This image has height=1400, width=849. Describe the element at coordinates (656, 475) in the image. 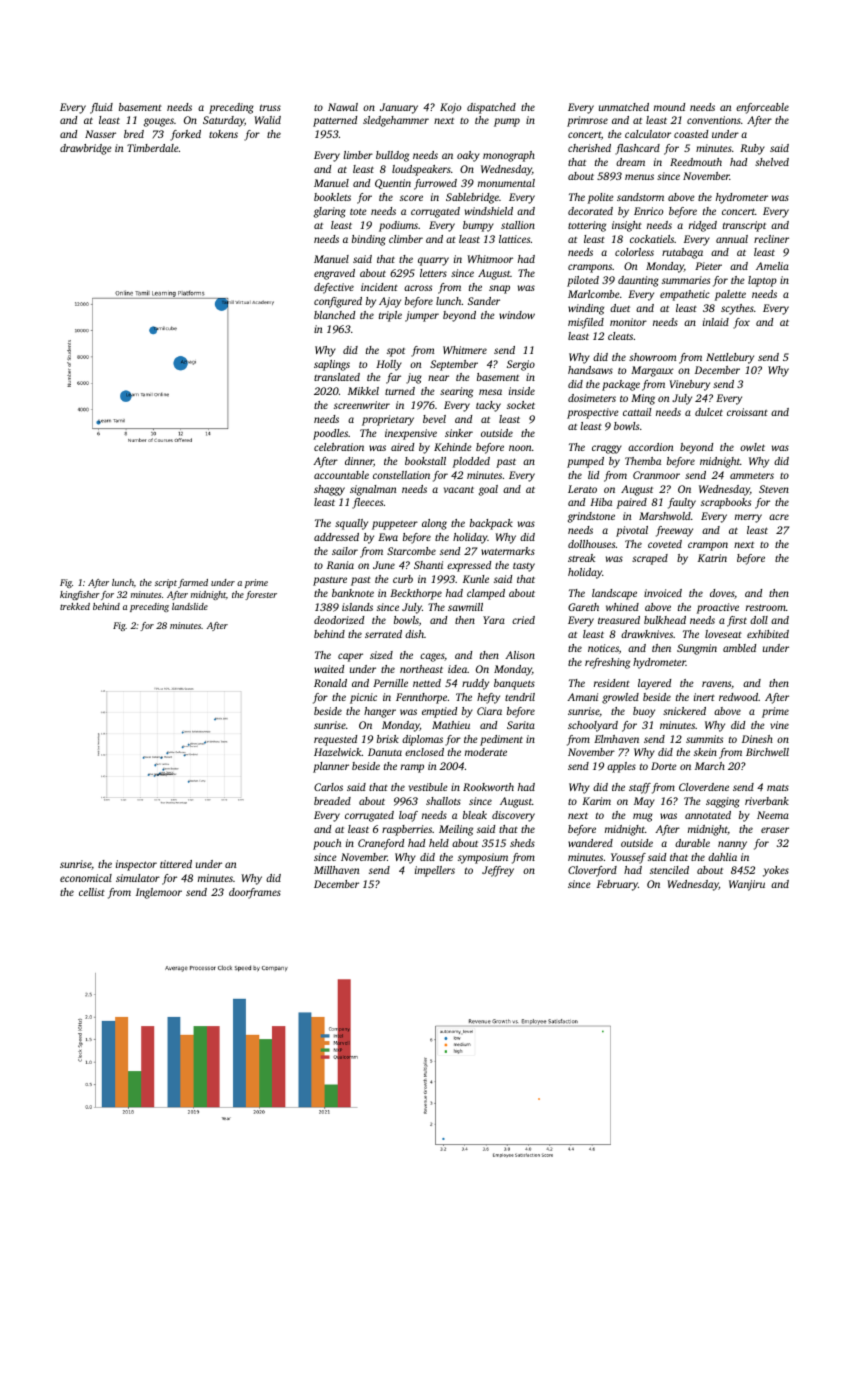

I see `Cranmoor` at that location.
